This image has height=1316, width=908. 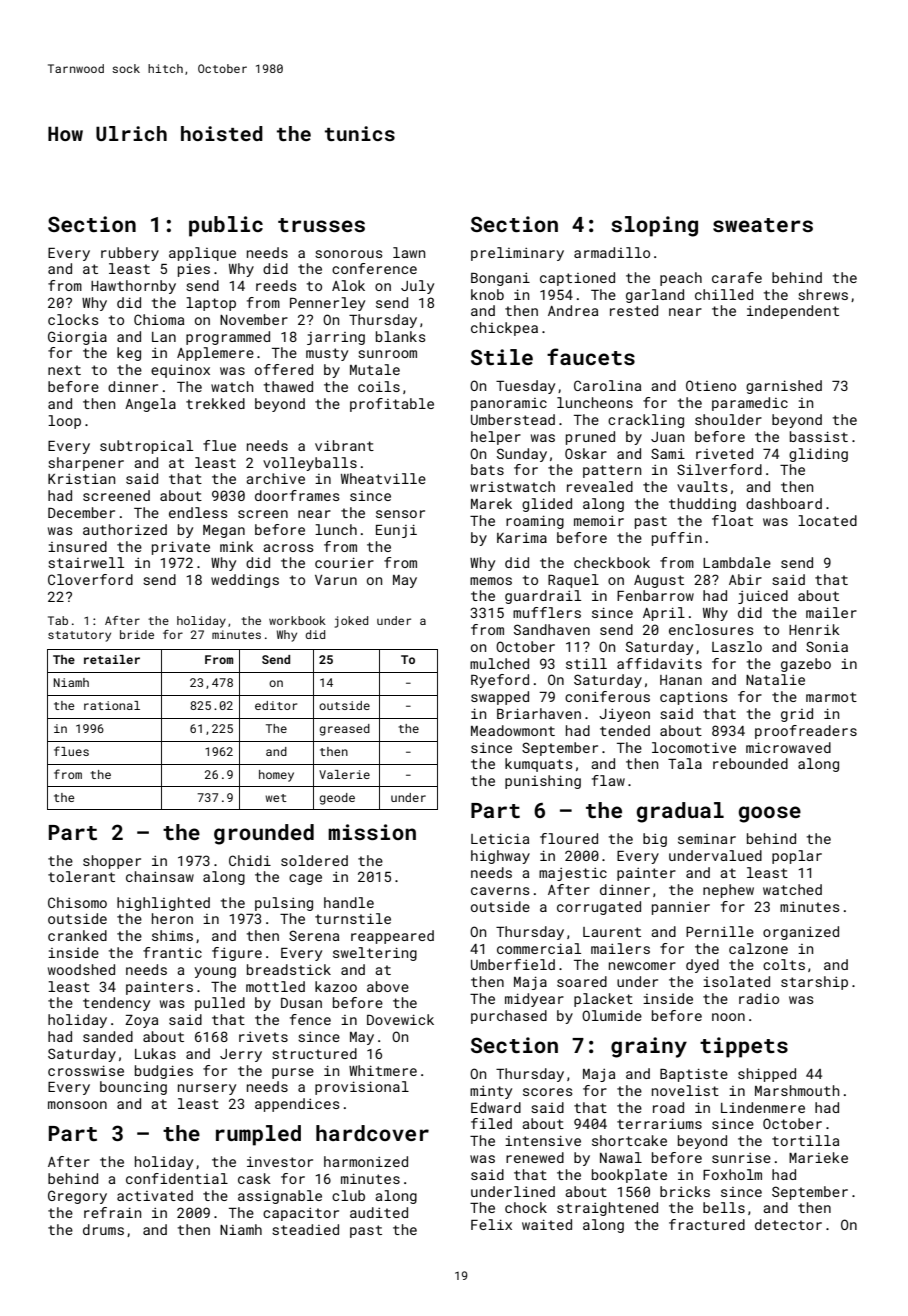 What do you see at coordinates (775, 679) in the image?
I see `Natalie` at bounding box center [775, 679].
